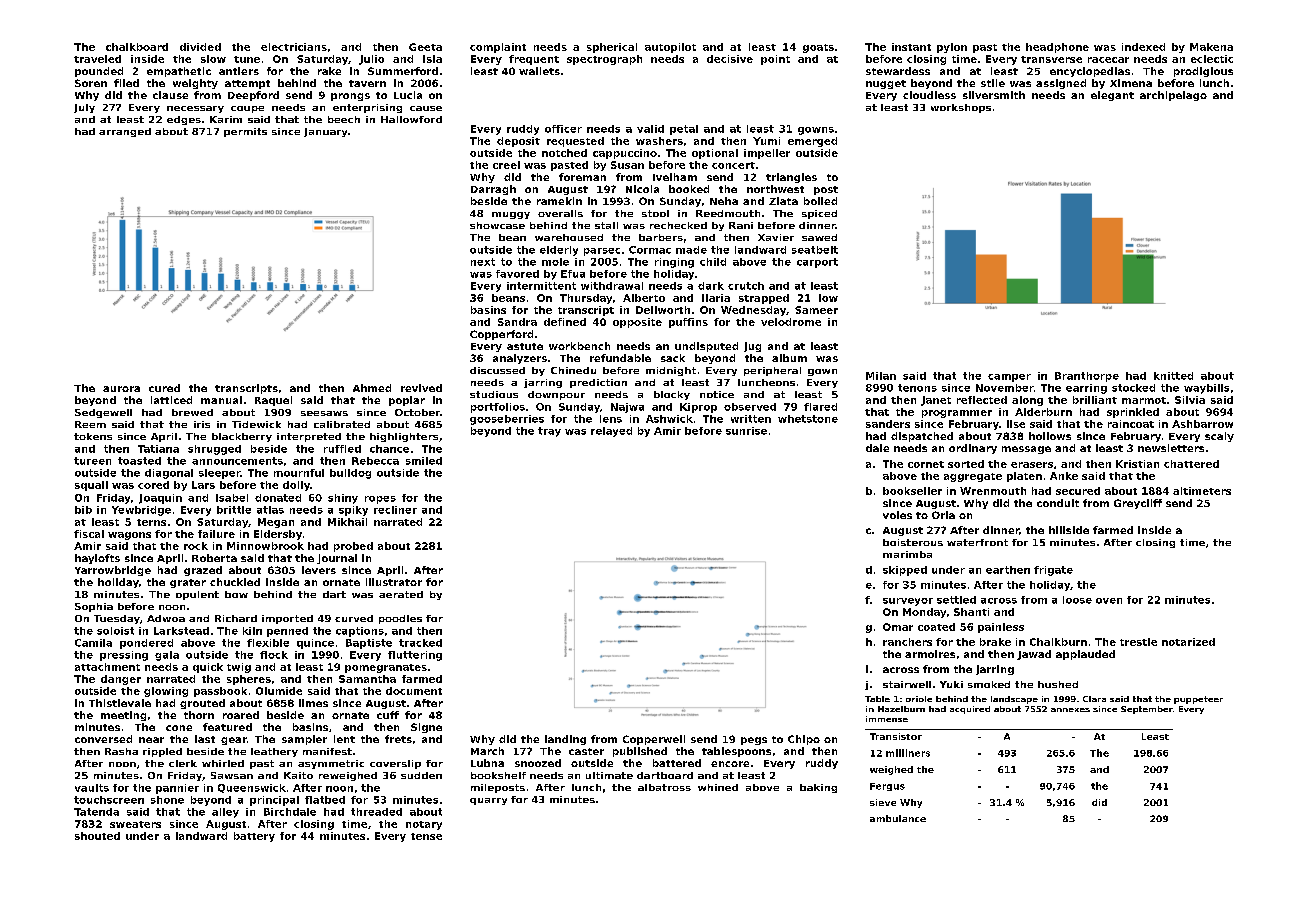 The height and width of the document is (924, 1308). What do you see at coordinates (883, 802) in the document?
I see `sieve` at bounding box center [883, 802].
